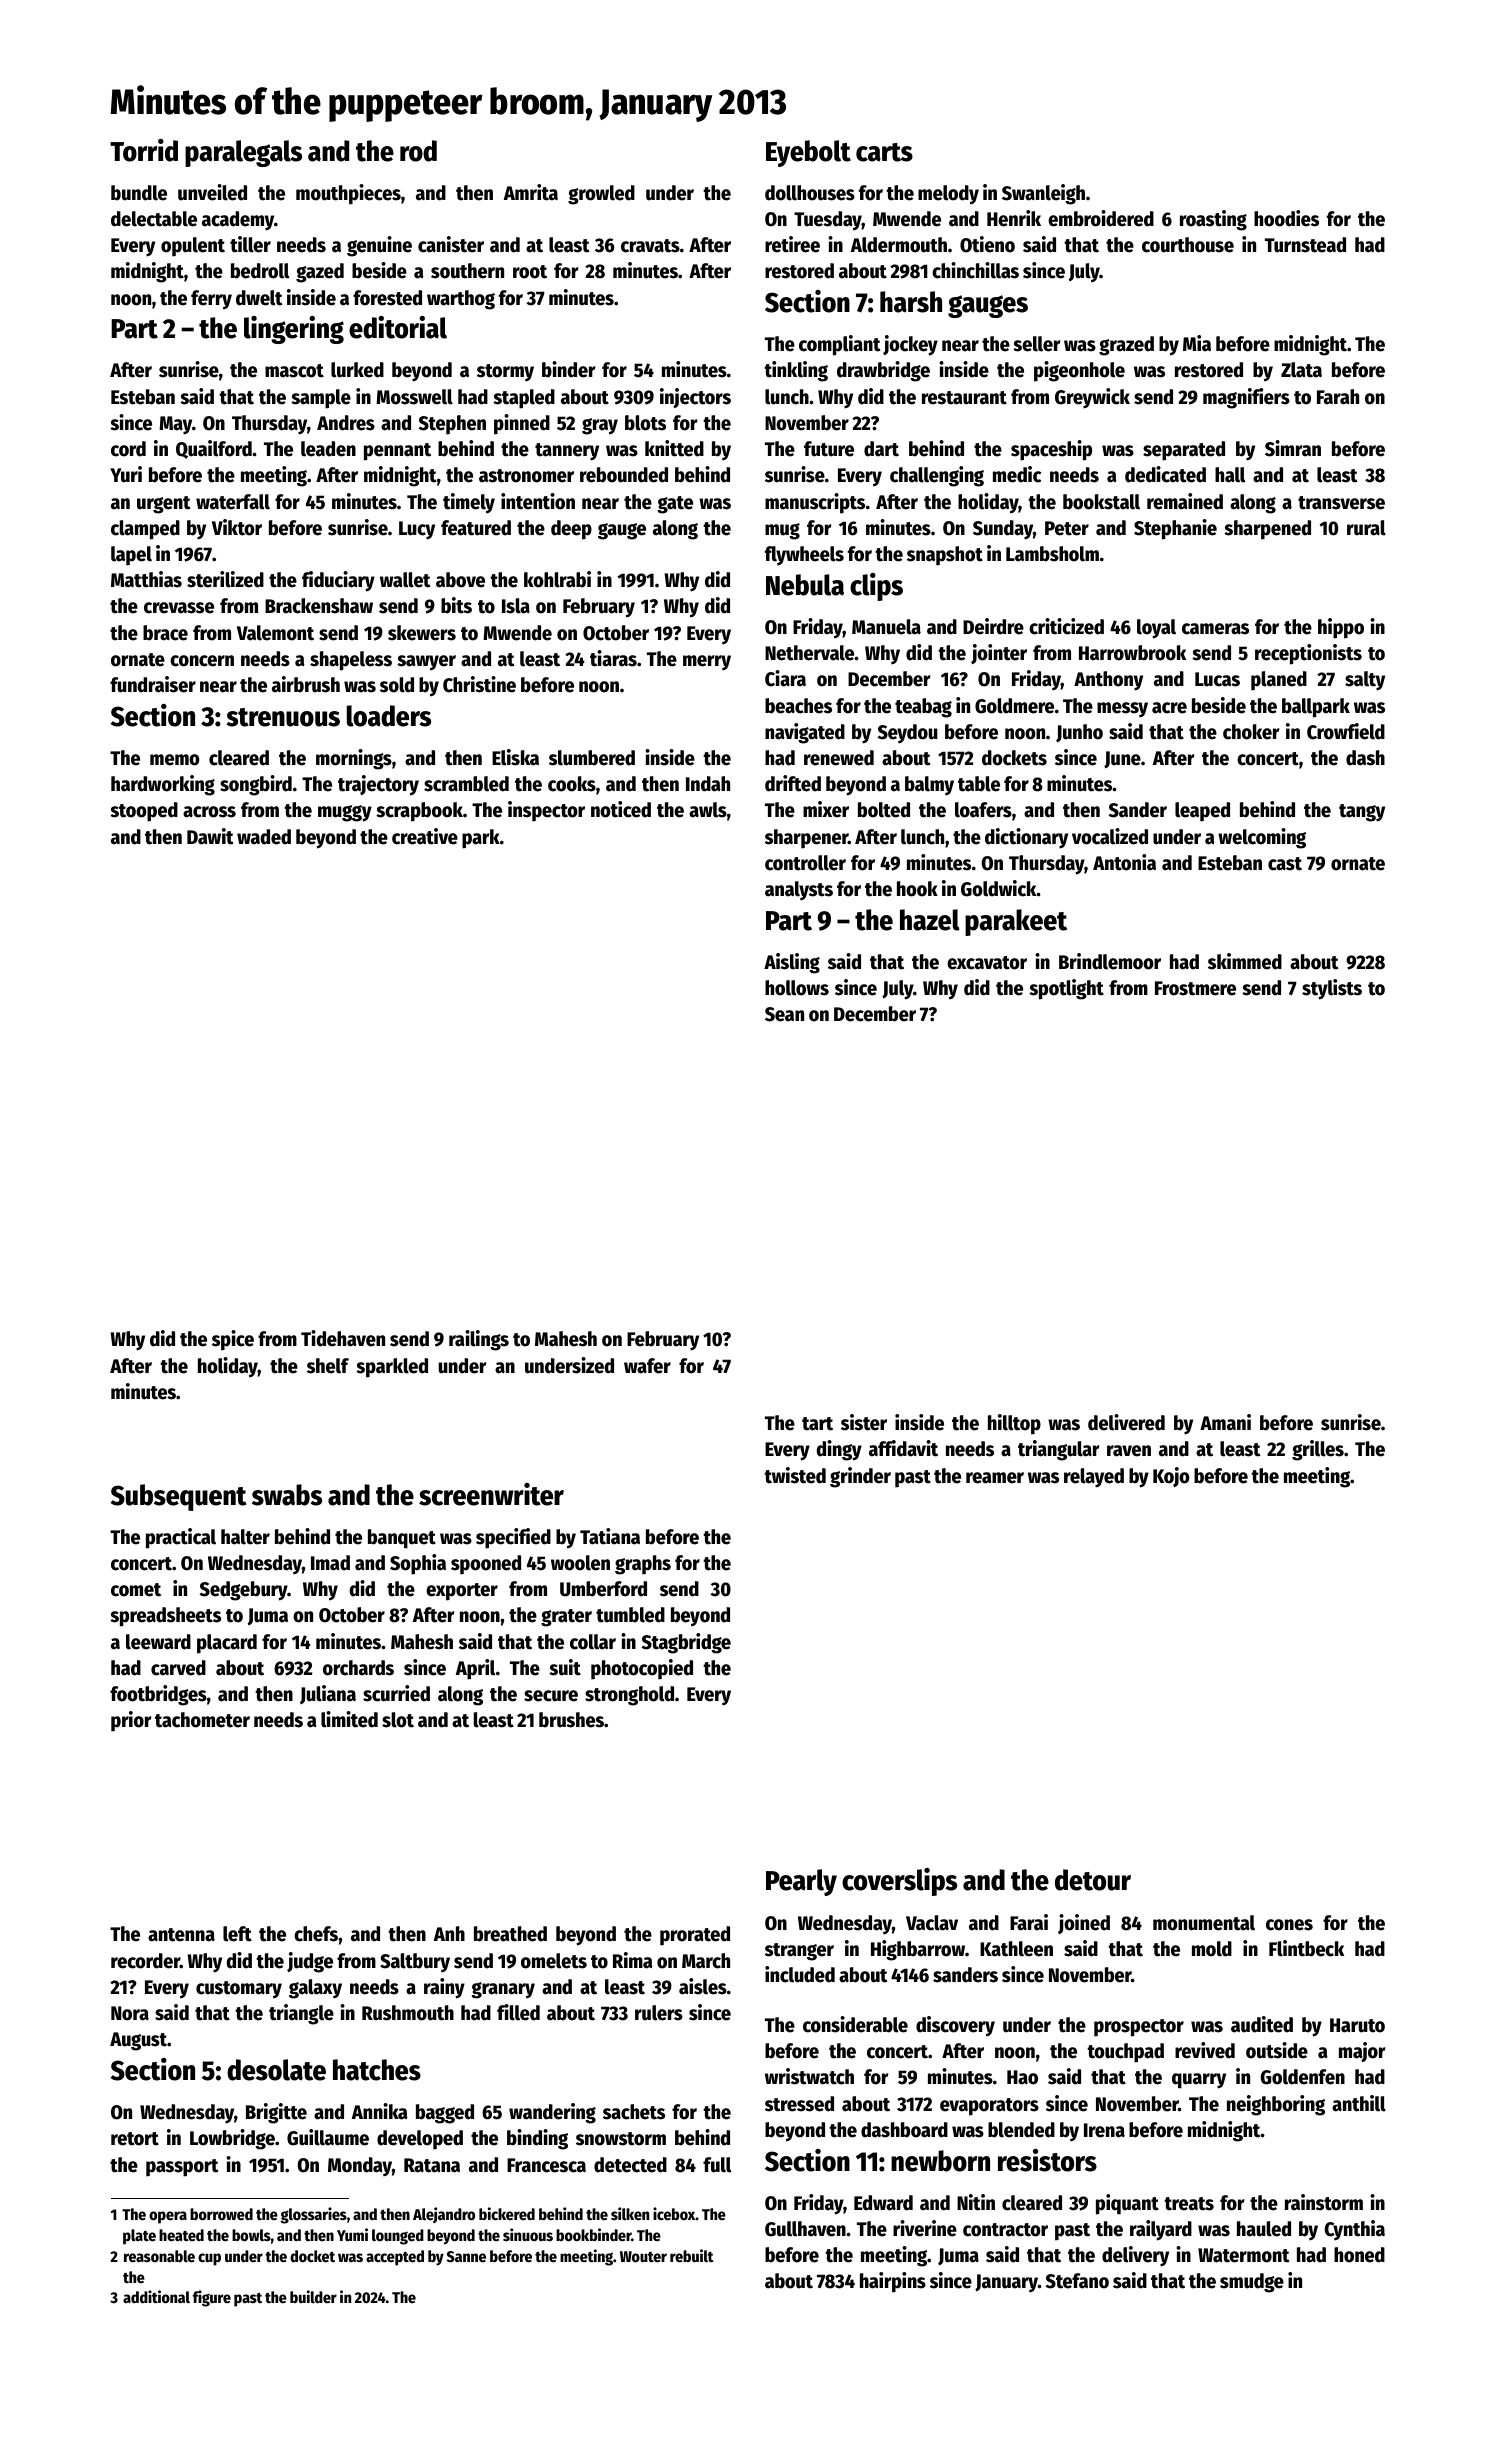  Describe the element at coordinates (1043, 194) in the screenshot. I see `Swanleigh` at that location.
